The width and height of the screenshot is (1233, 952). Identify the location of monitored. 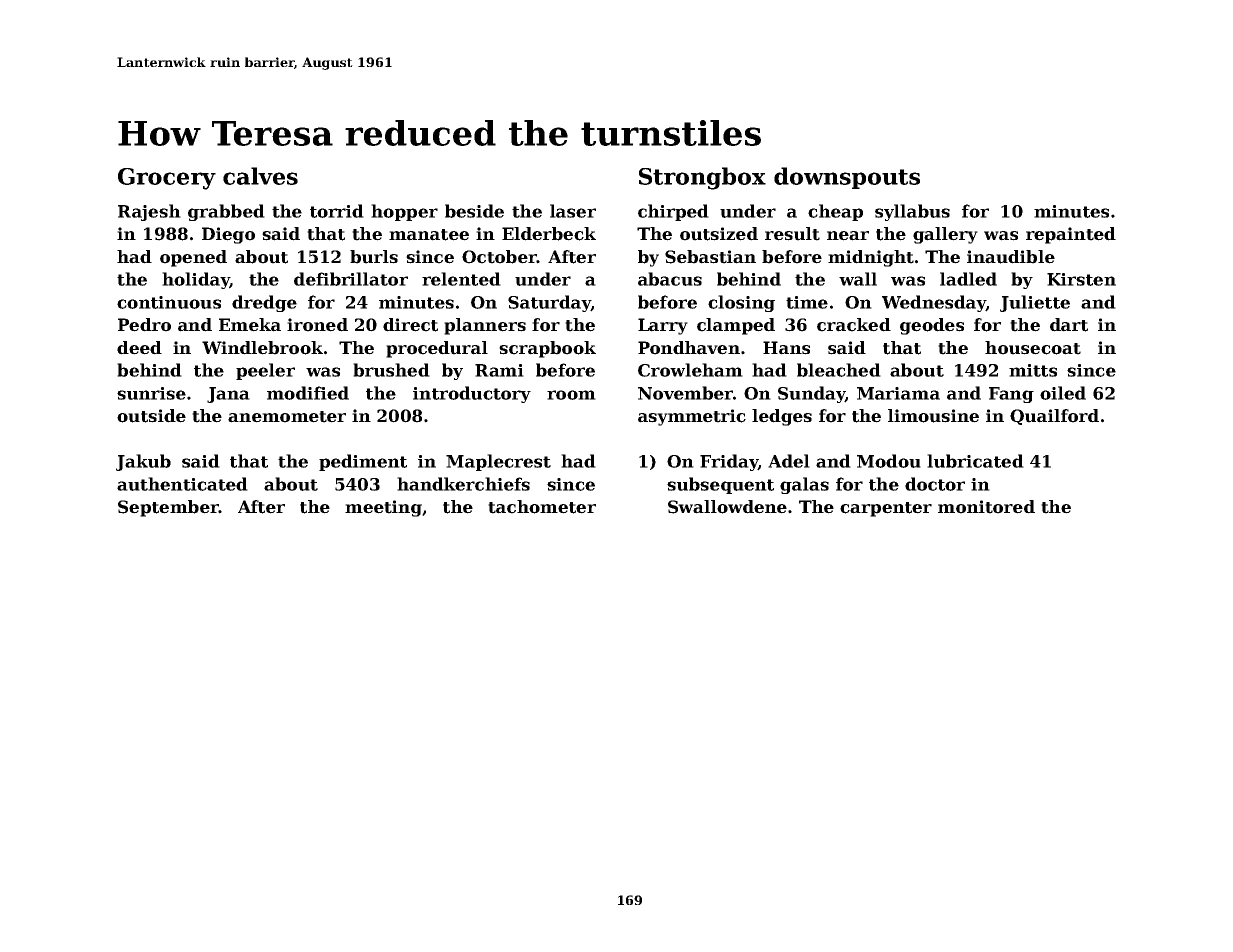
(986, 507).
